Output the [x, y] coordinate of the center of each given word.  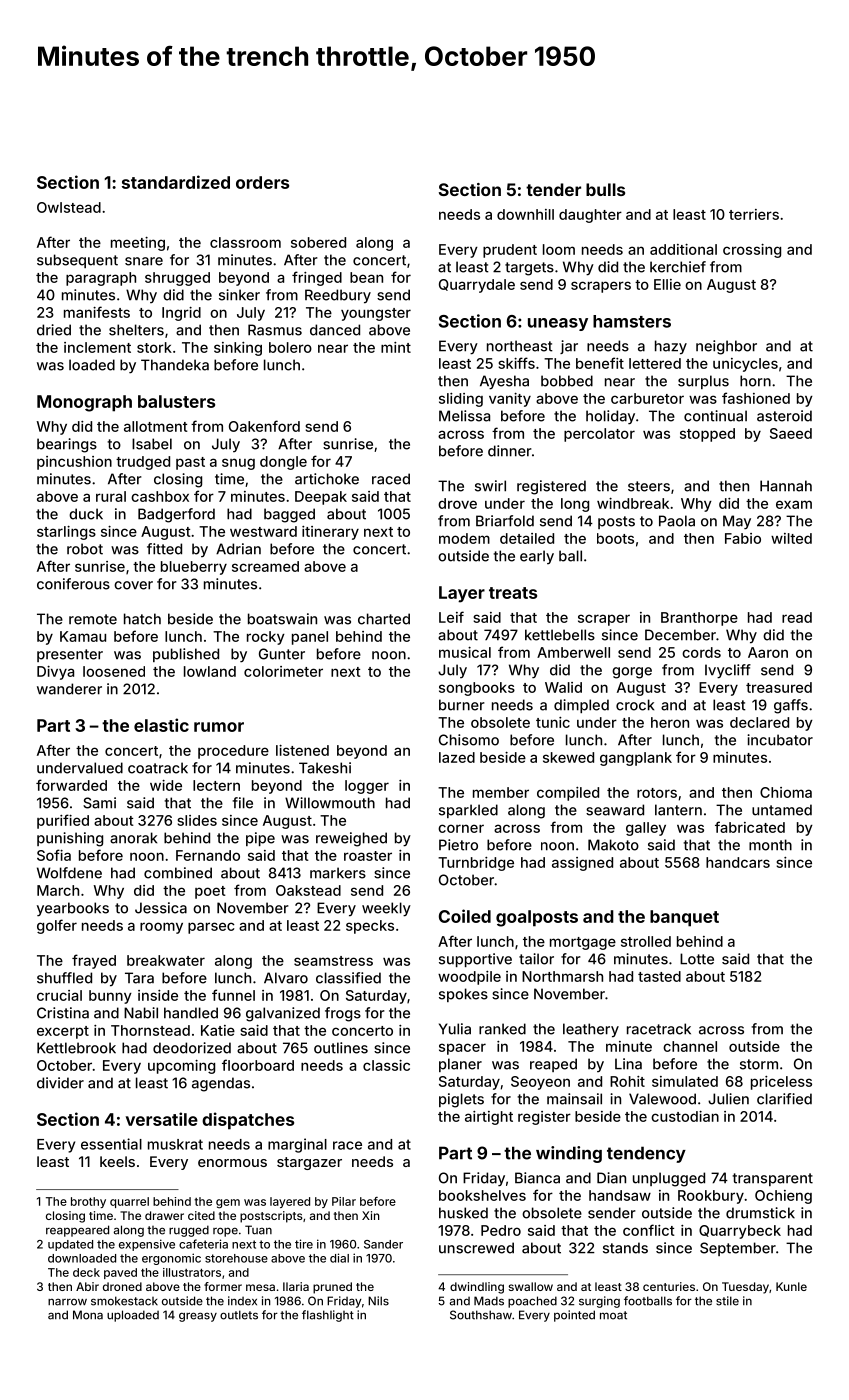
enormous [232, 1163]
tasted [659, 976]
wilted [791, 538]
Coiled [465, 916]
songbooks [477, 689]
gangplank [636, 759]
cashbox [160, 496]
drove [457, 503]
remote [93, 619]
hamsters [632, 321]
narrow [67, 1302]
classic [386, 1065]
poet [210, 892]
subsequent [77, 261]
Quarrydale [477, 286]
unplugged [669, 1179]
